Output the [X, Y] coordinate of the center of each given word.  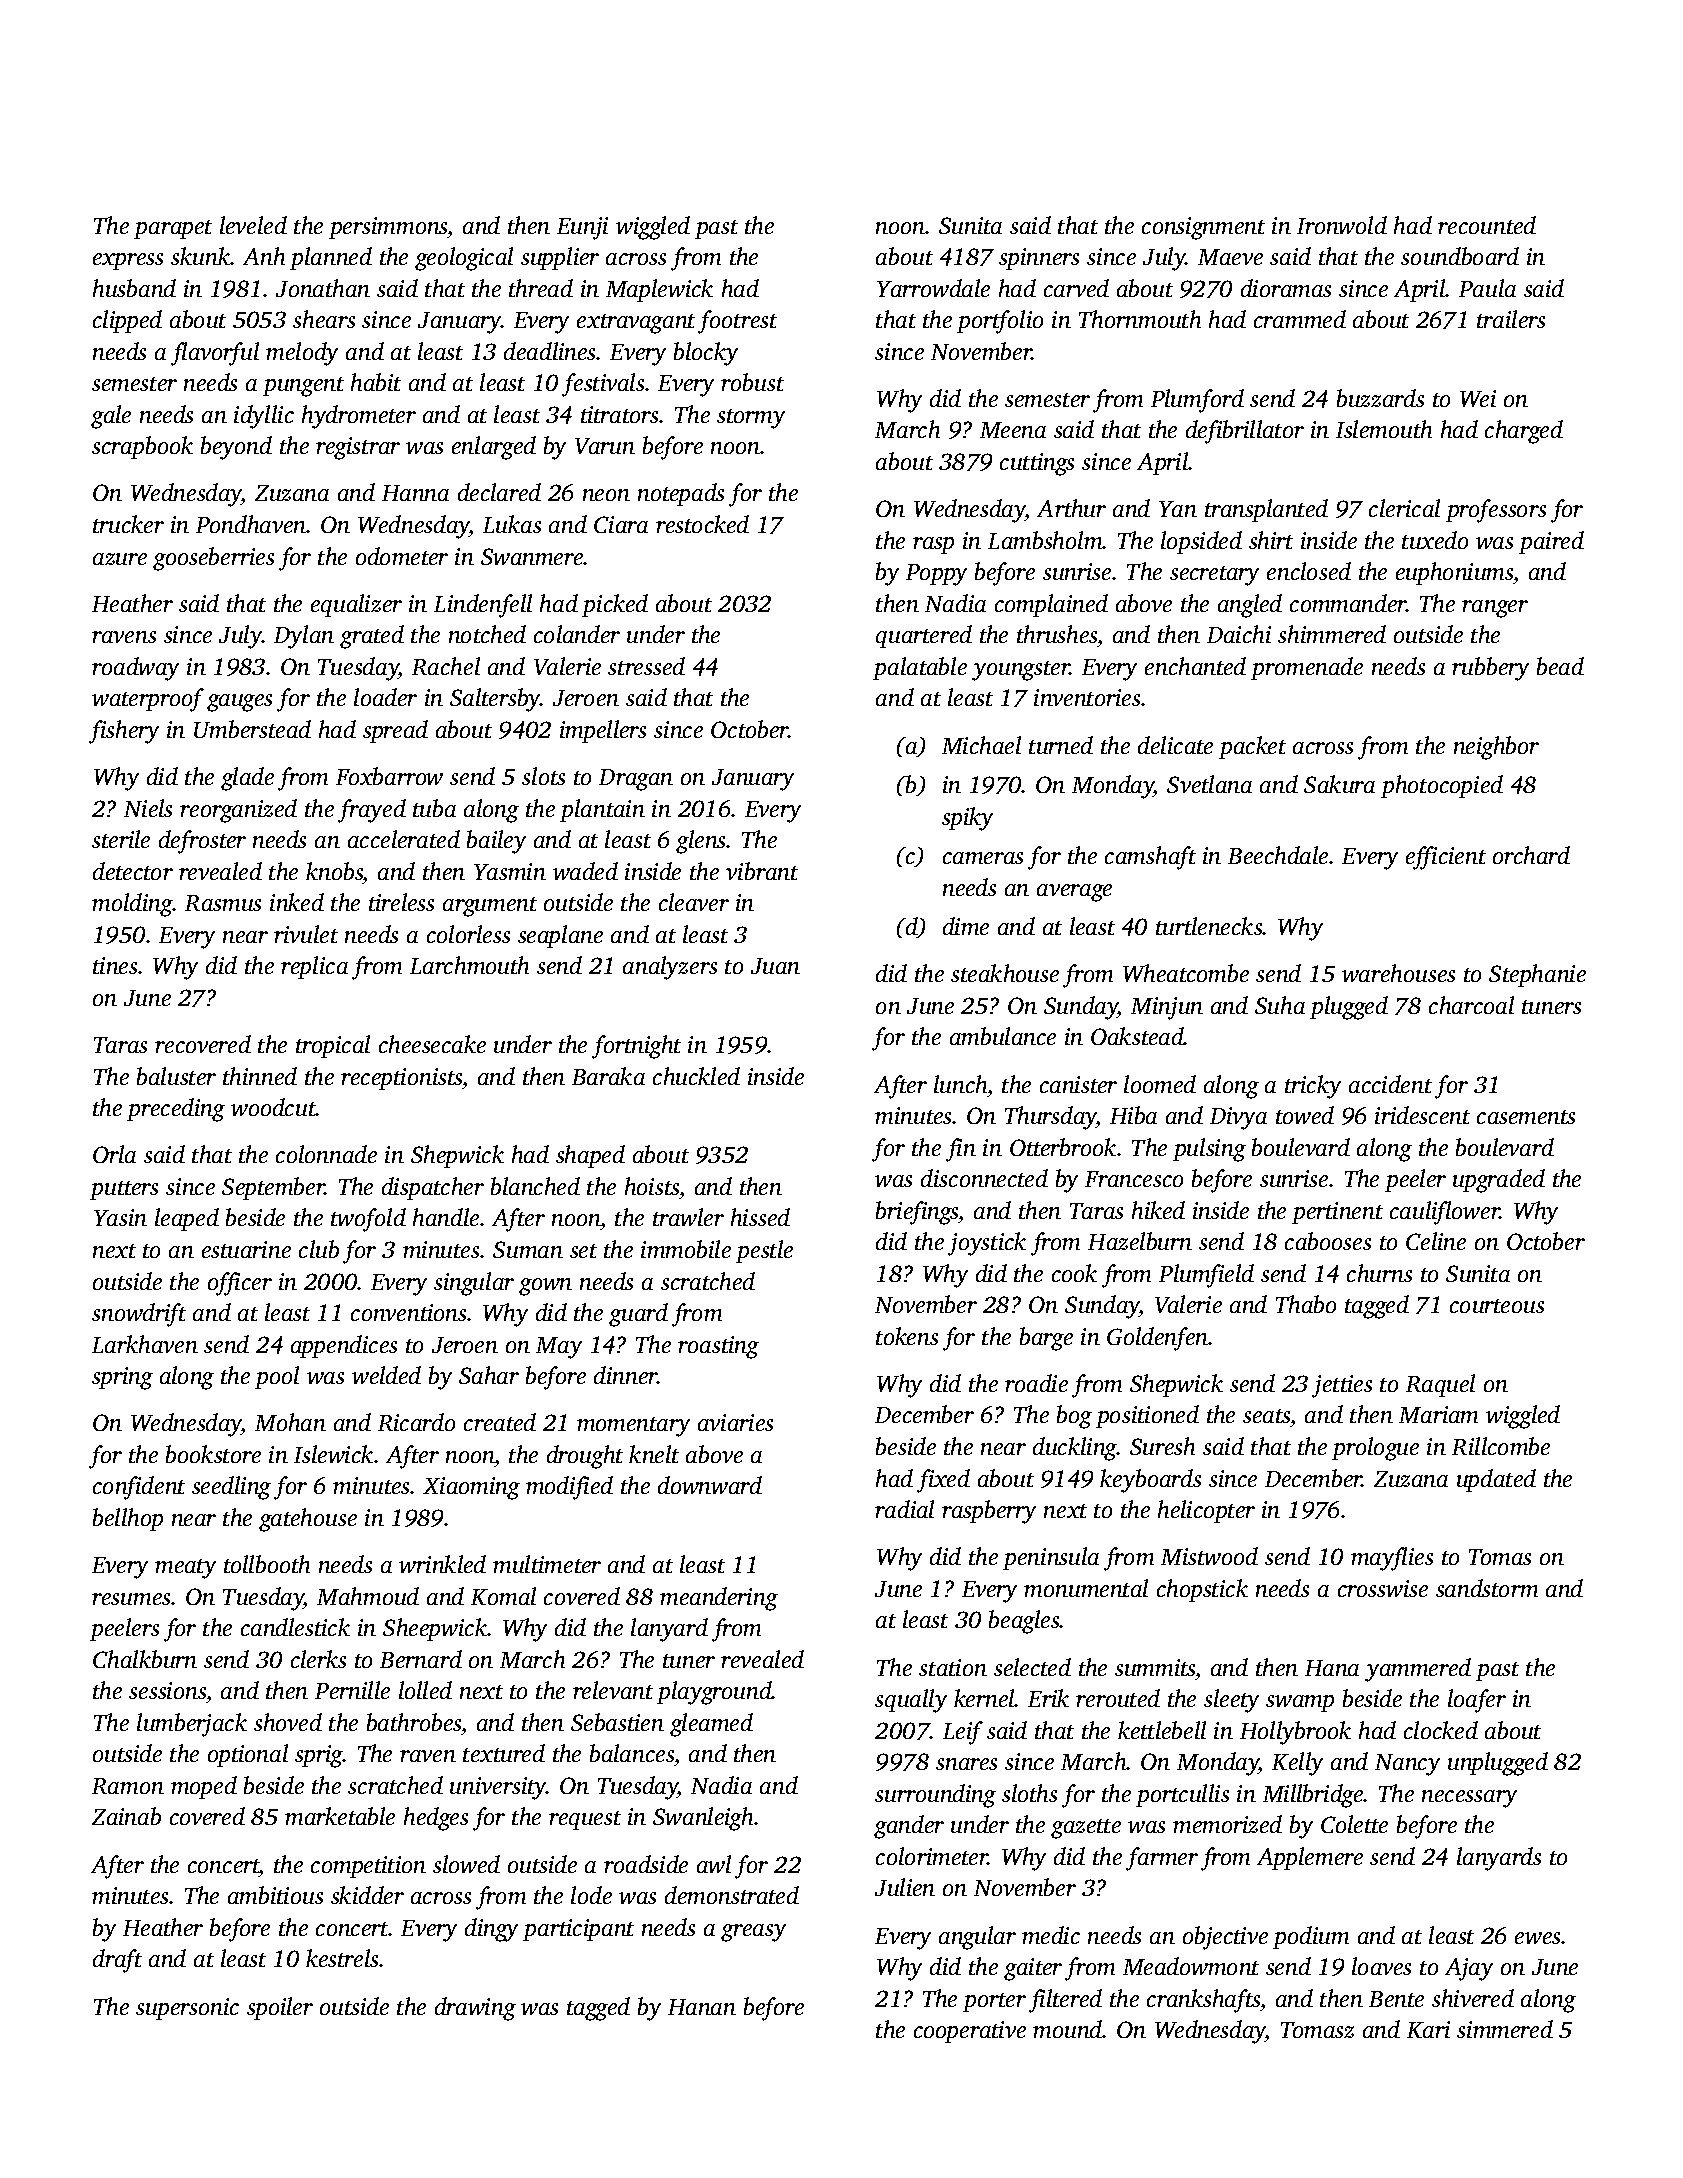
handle [446, 1217]
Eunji [582, 228]
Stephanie [1537, 975]
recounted [1487, 225]
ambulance [1003, 1036]
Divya [1238, 1118]
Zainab [126, 1816]
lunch [960, 1084]
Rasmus [223, 903]
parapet [173, 229]
